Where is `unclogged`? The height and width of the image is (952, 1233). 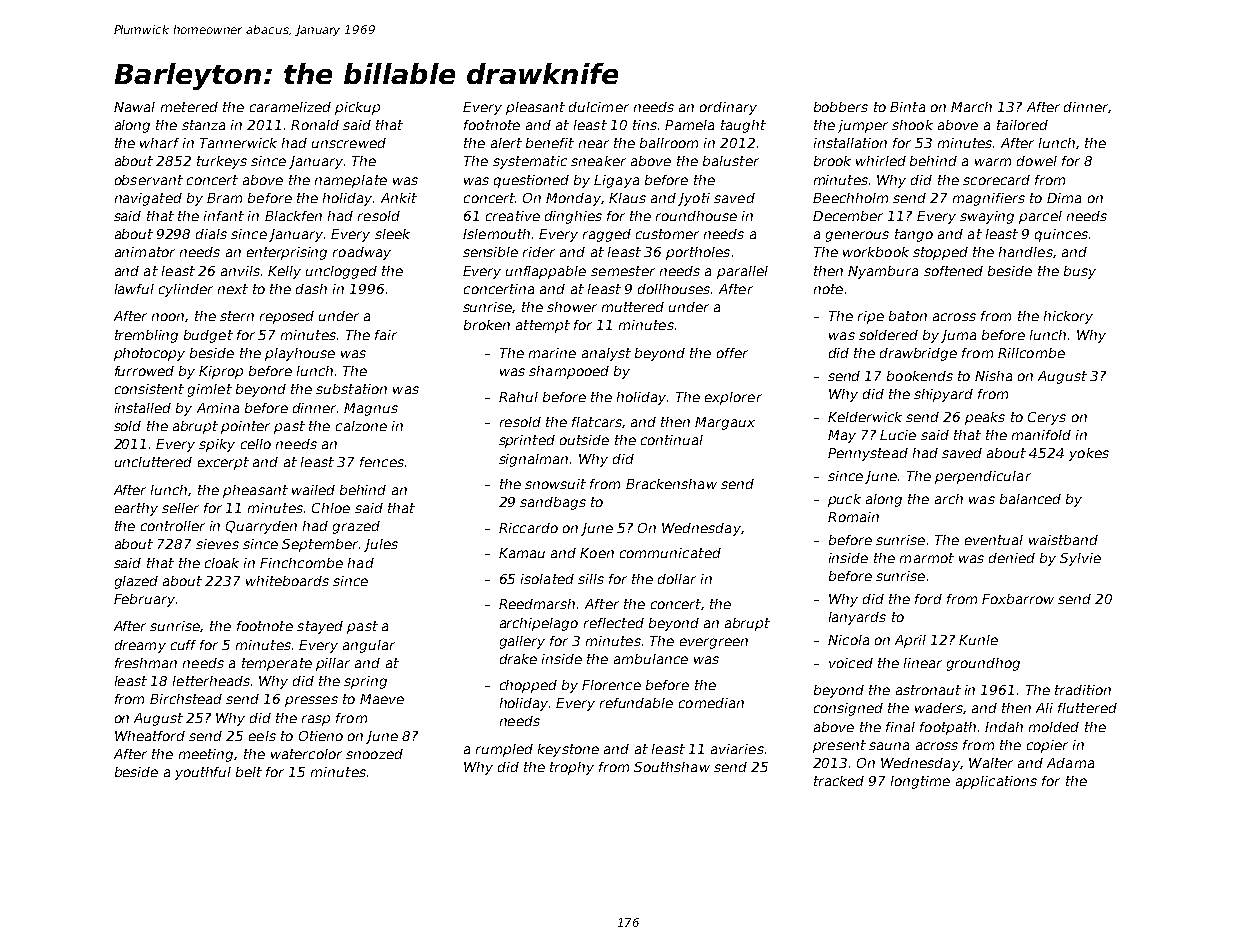 unclogged is located at coordinates (341, 272).
